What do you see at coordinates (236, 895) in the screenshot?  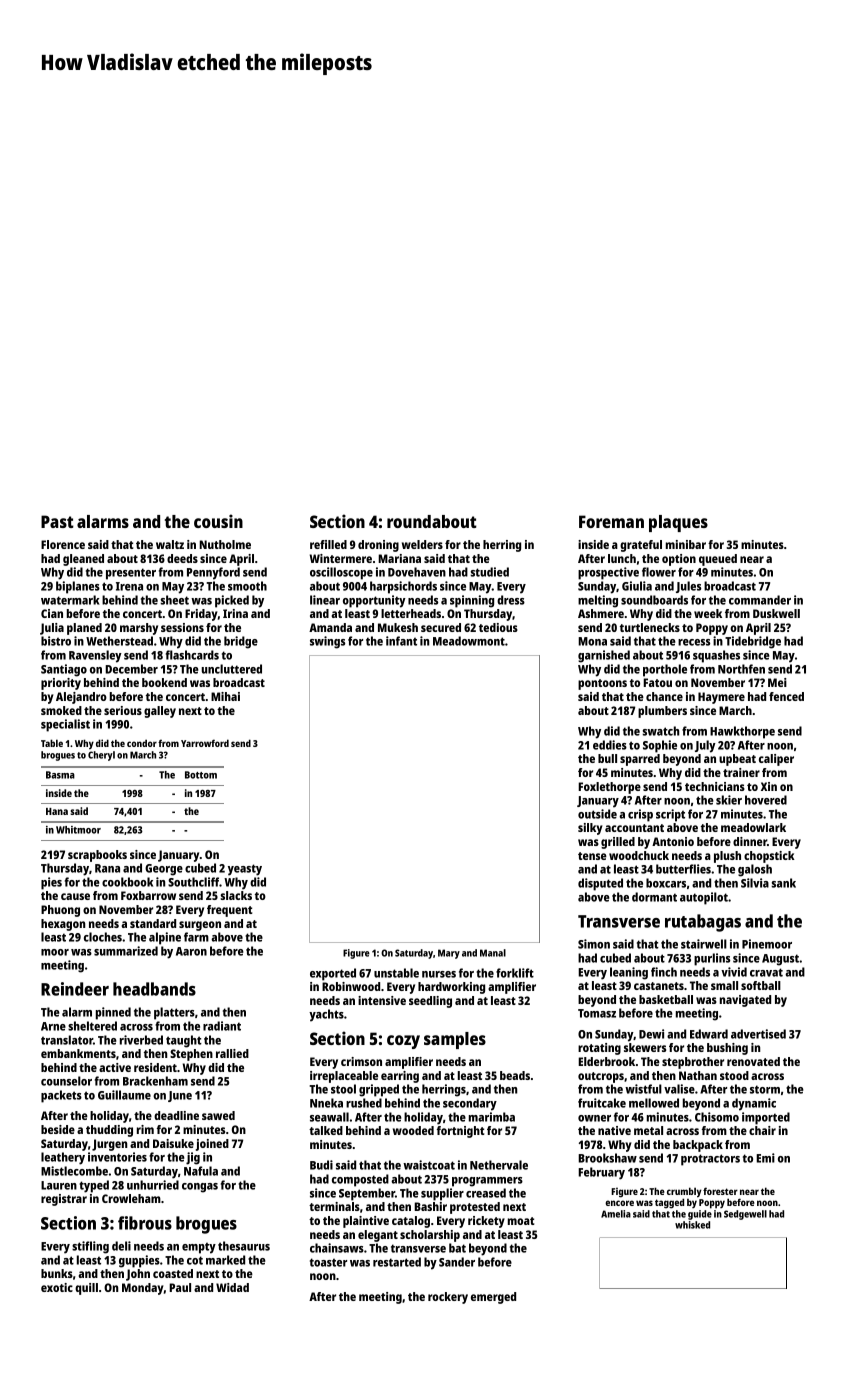 I see `slacks` at bounding box center [236, 895].
